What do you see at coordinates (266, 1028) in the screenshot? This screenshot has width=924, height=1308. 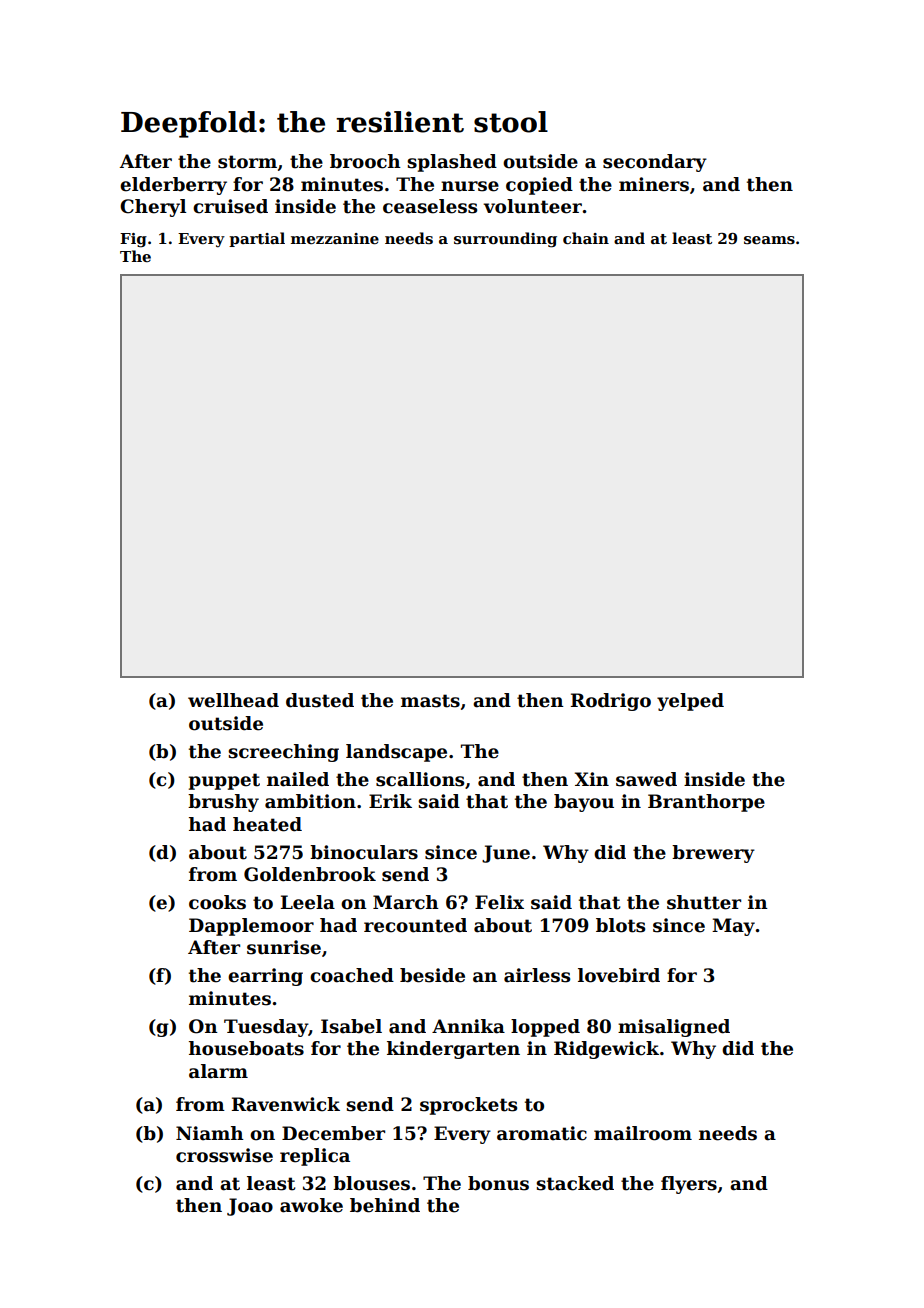 I see `Tuesday` at bounding box center [266, 1028].
